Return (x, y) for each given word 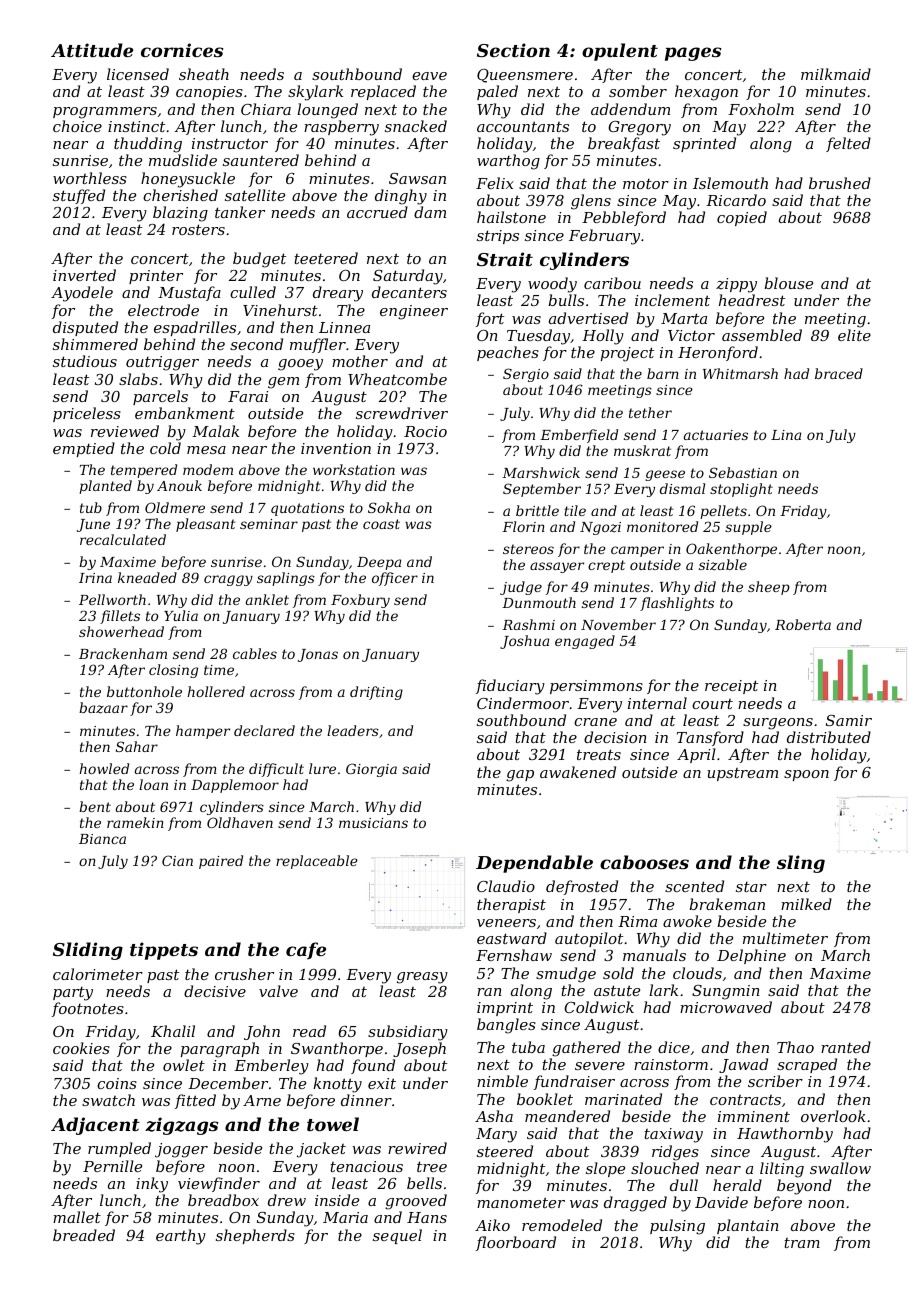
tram (802, 1243)
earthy (181, 1237)
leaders (353, 730)
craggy (228, 580)
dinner (366, 1100)
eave (429, 76)
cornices (182, 50)
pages (693, 54)
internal (657, 703)
